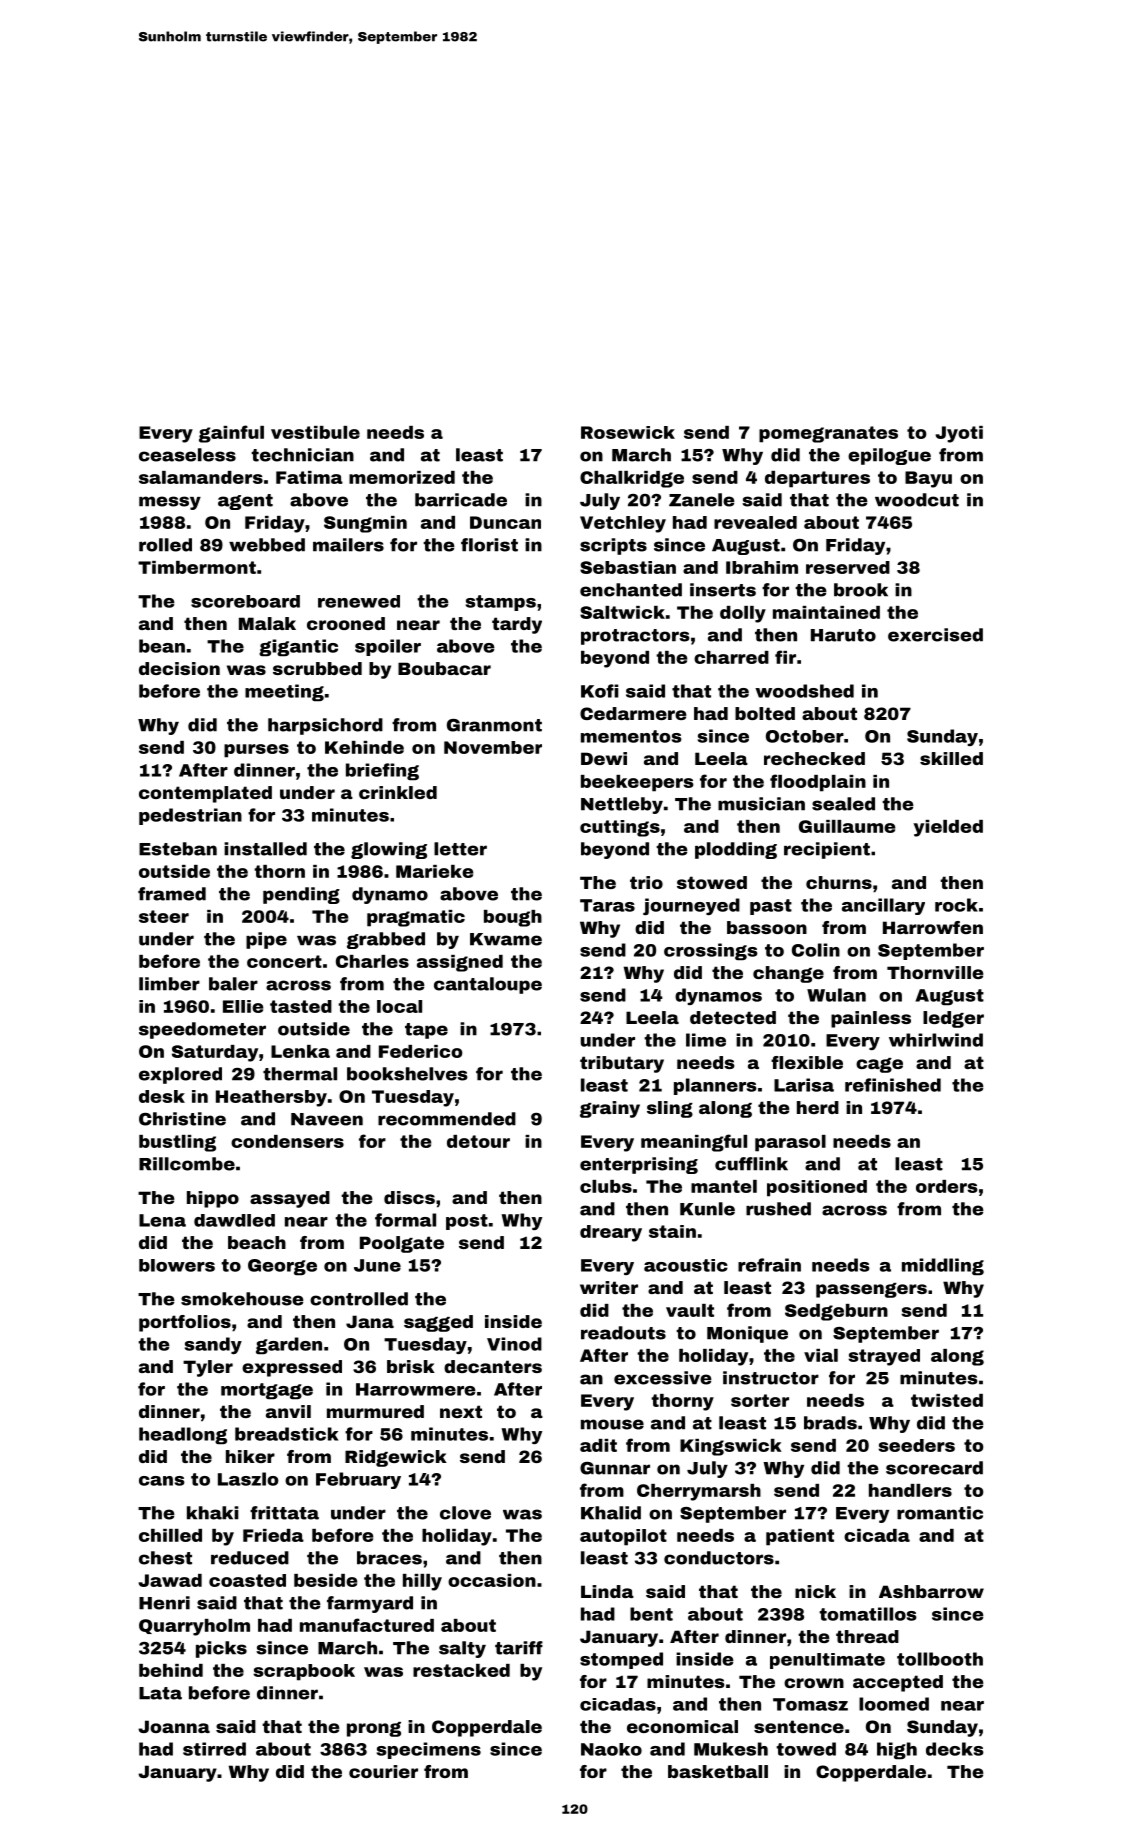 The width and height of the screenshot is (1122, 1847). I want to click on Guillaume, so click(847, 826).
